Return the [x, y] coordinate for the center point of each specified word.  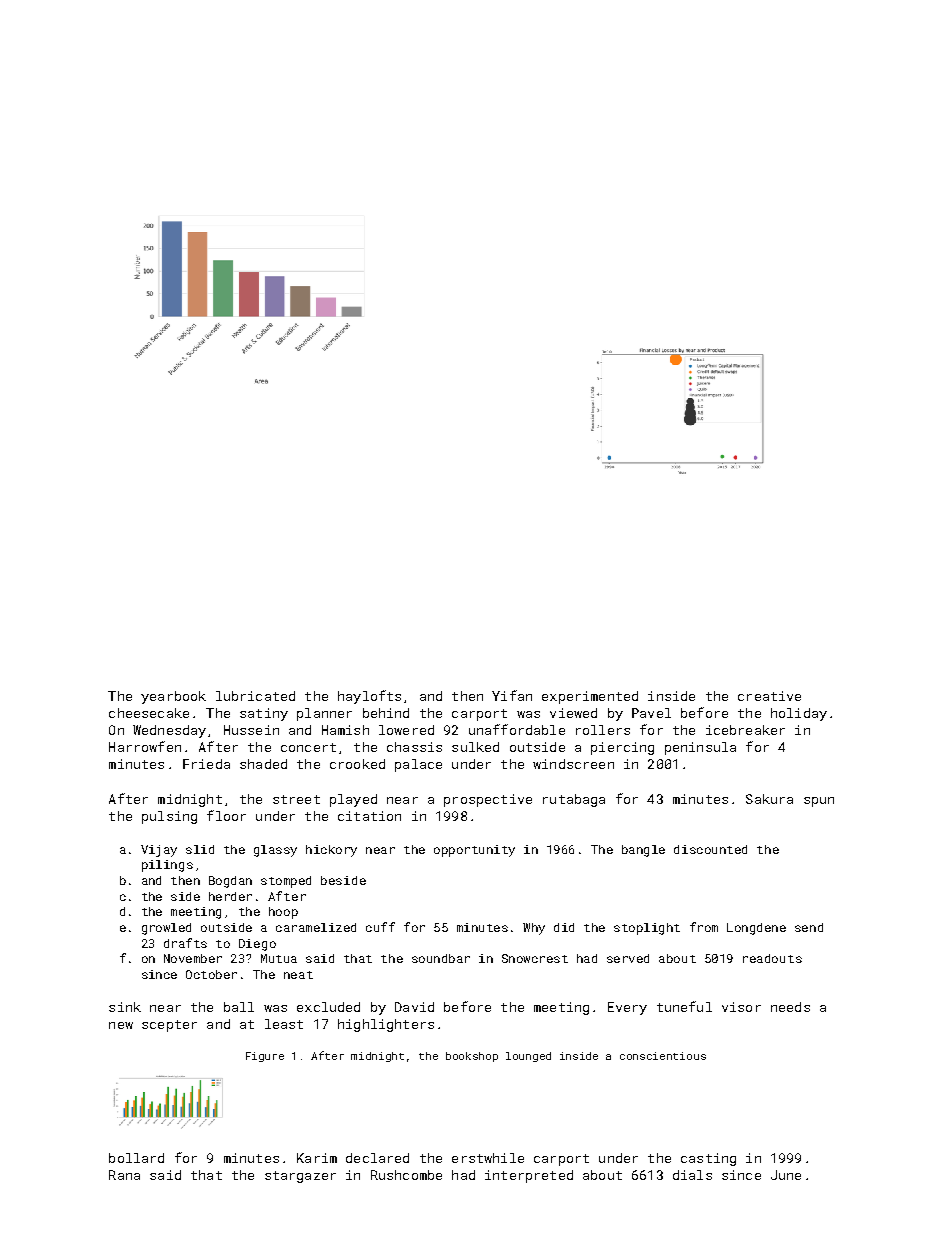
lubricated [255, 696]
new [121, 1025]
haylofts [369, 697]
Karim [317, 1158]
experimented [590, 697]
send [809, 927]
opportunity [474, 851]
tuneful [684, 1006]
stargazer [300, 1177]
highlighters [386, 1025]
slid [200, 849]
